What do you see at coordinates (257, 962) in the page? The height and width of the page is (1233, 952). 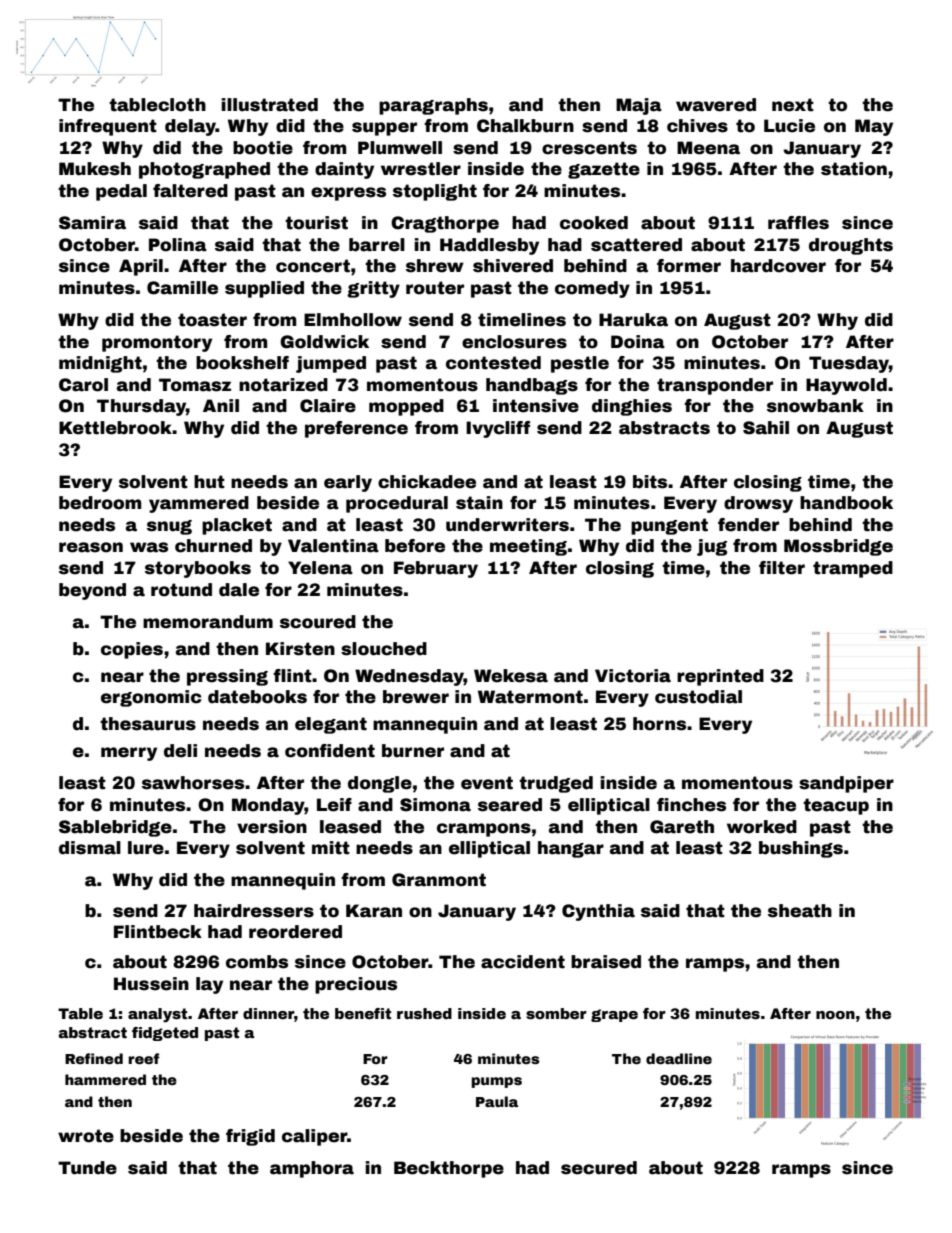 I see `combs` at bounding box center [257, 962].
